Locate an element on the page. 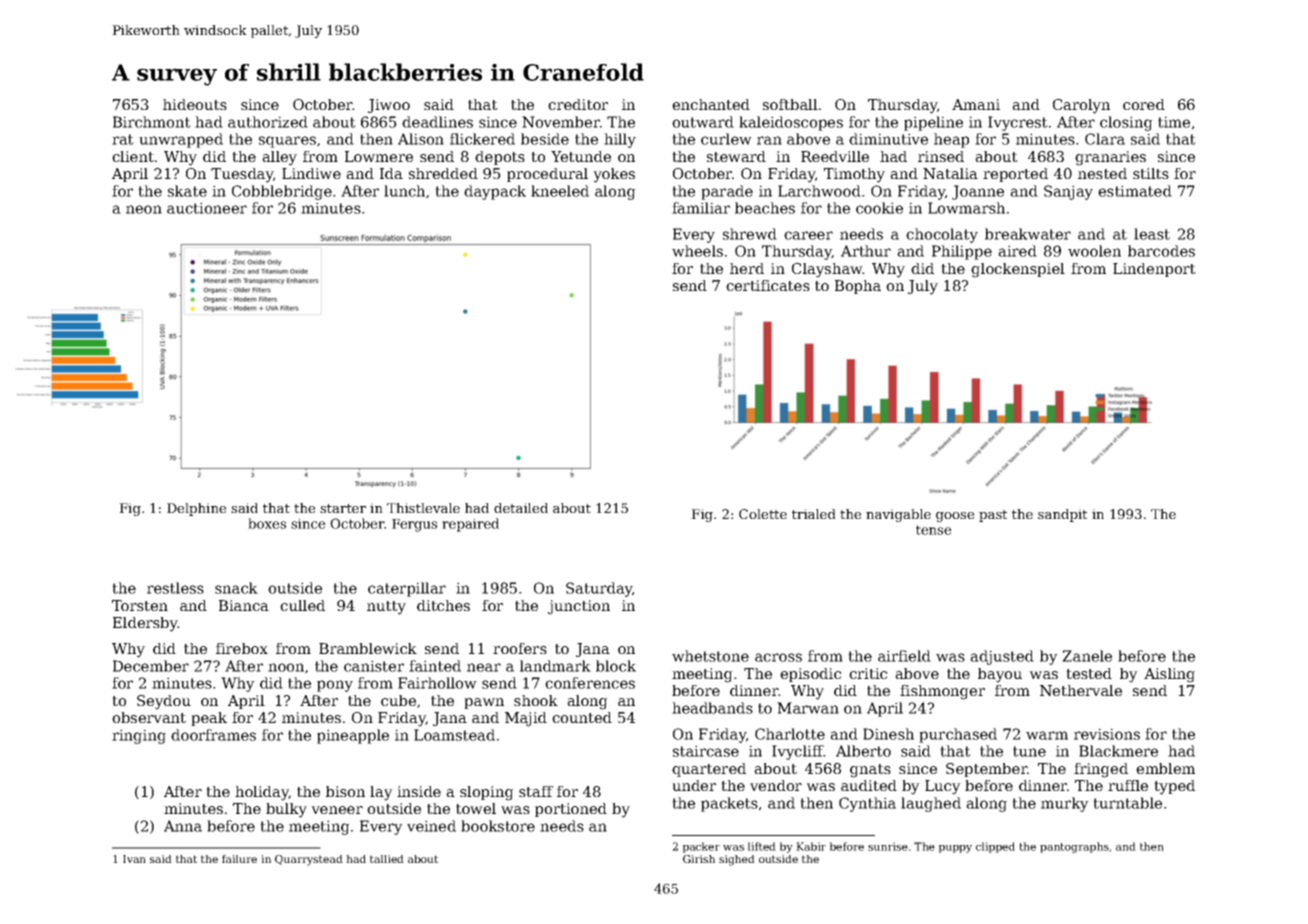  Lindenport is located at coordinates (1154, 270).
